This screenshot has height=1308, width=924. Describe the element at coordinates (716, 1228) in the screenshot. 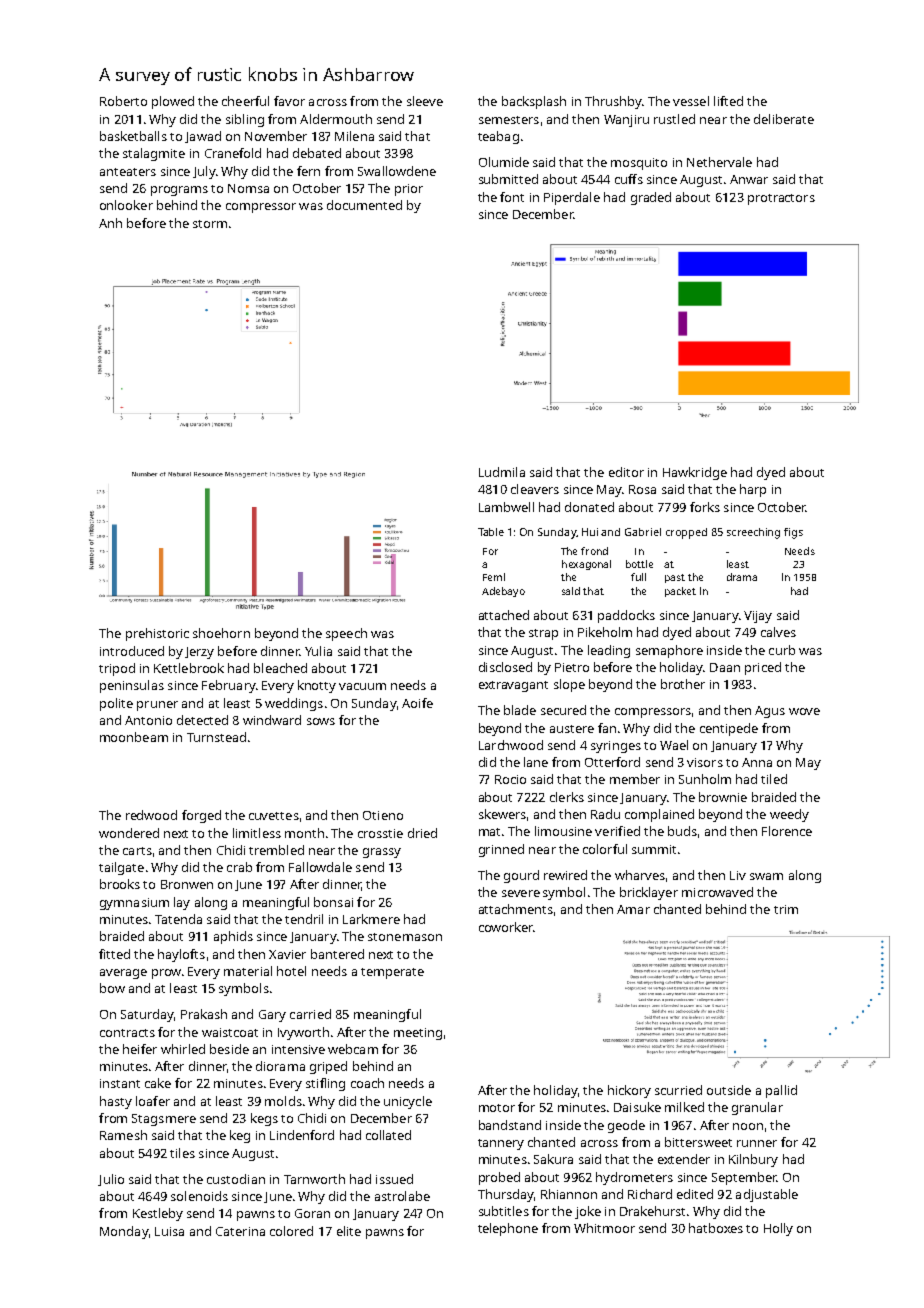

I see `hatboxes` at that location.
